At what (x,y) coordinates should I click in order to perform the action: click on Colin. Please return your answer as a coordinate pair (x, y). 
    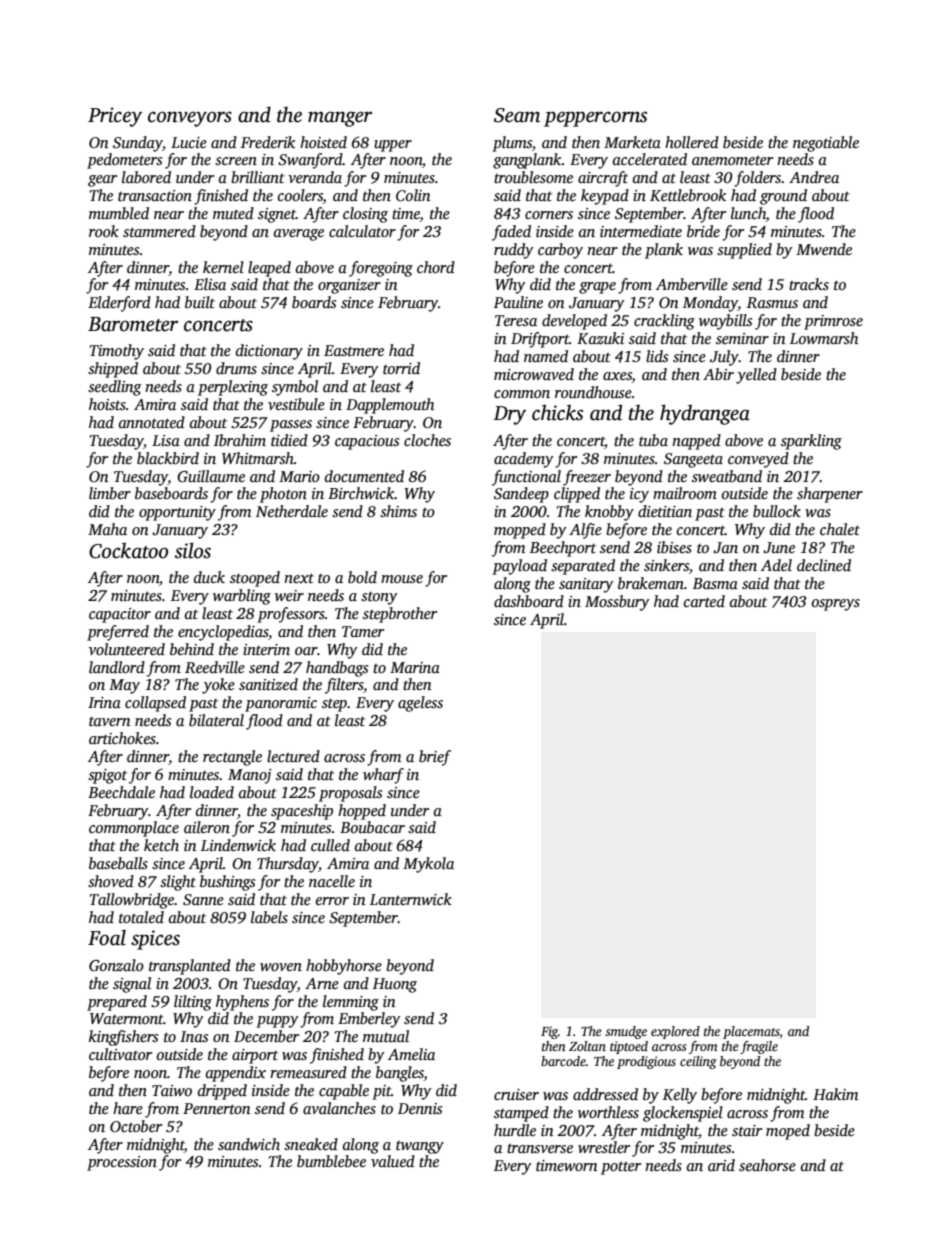
    Looking at the image, I should click on (413, 195).
